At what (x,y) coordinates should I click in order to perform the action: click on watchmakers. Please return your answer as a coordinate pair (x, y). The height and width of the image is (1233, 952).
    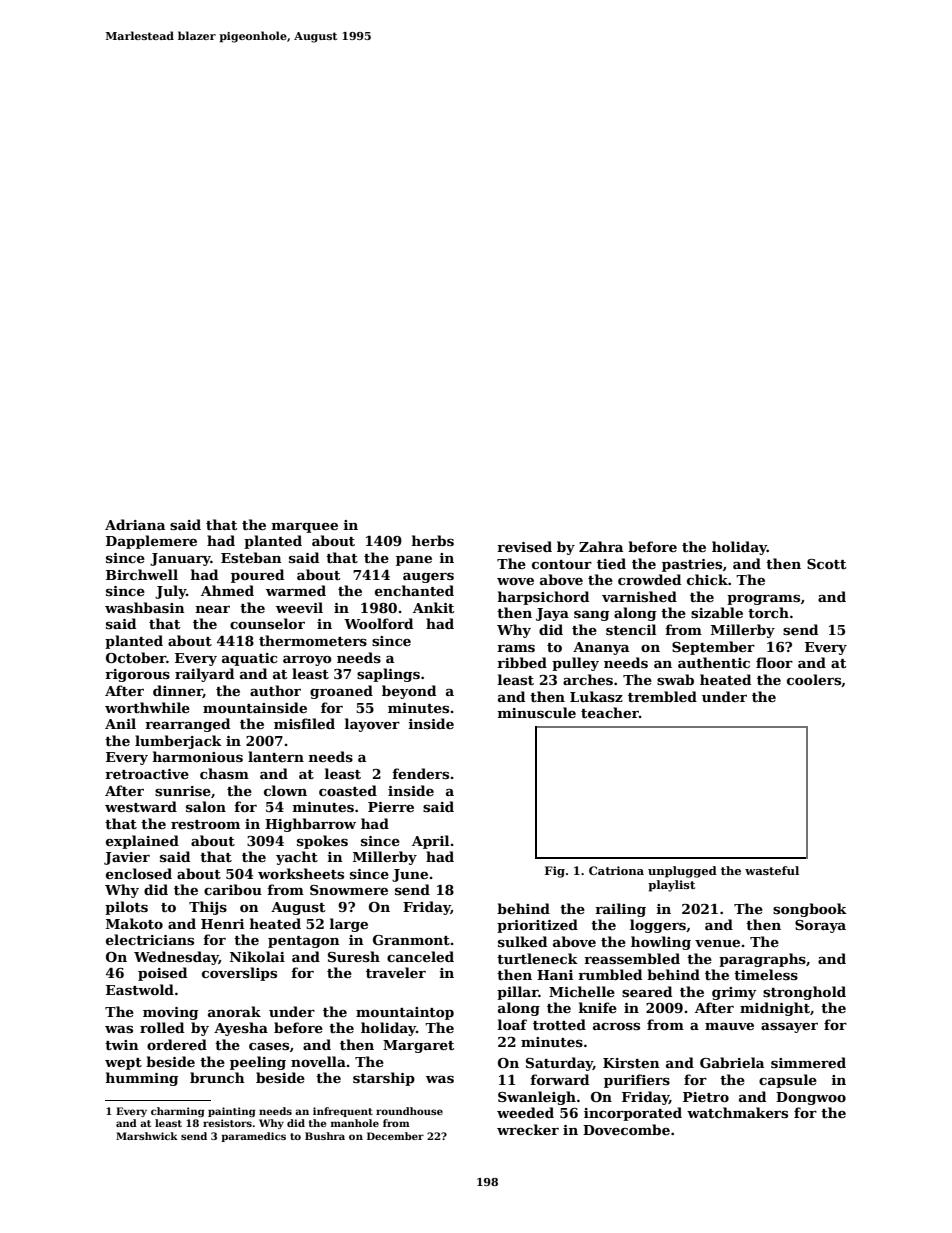
    Looking at the image, I should click on (737, 1112).
